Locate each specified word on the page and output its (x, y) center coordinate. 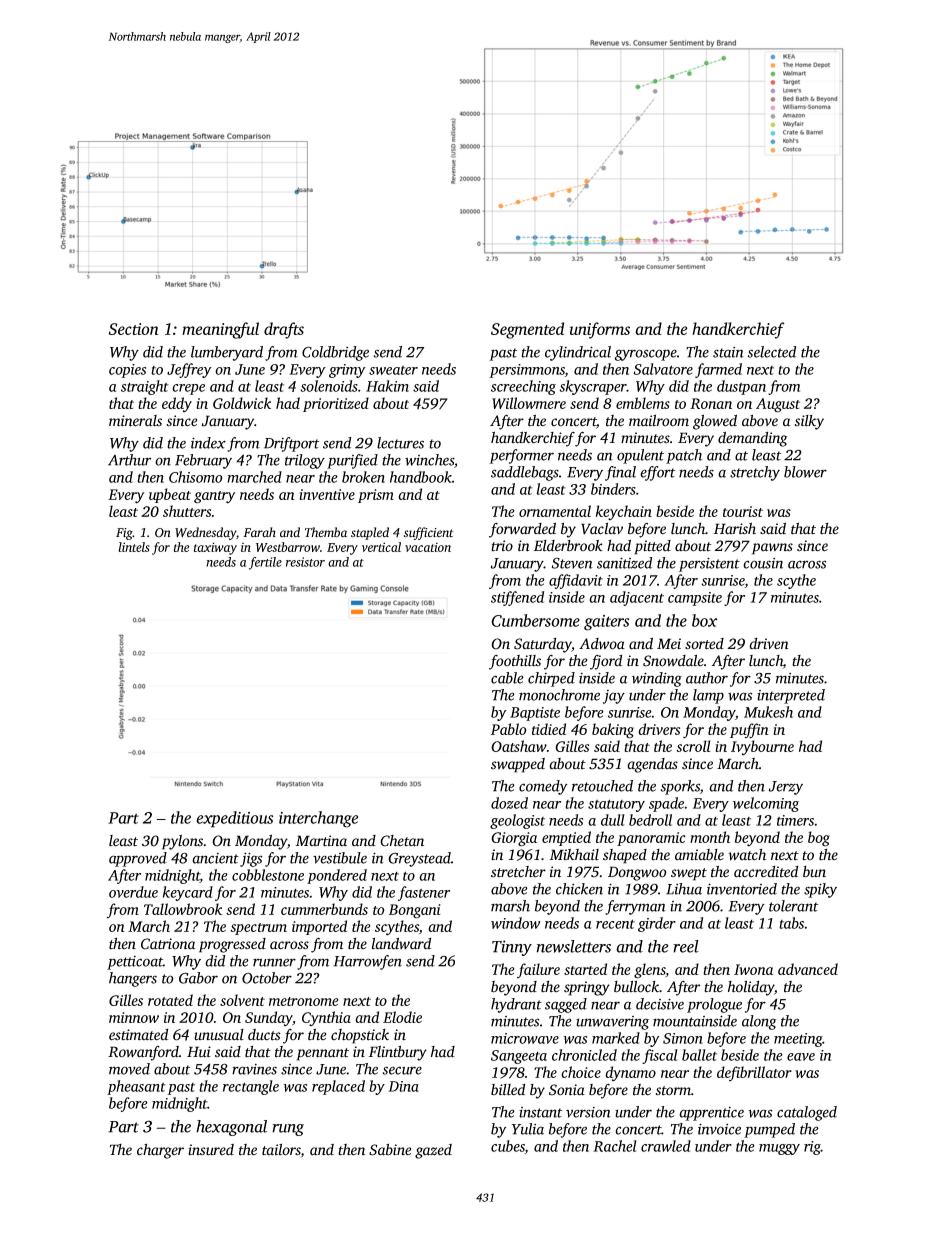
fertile (265, 563)
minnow (134, 1017)
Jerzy (785, 788)
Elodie (402, 1017)
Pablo (509, 729)
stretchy (755, 473)
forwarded (522, 530)
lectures (400, 443)
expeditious (234, 819)
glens (650, 971)
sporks (680, 787)
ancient (215, 858)
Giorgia (514, 839)
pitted (652, 547)
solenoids (329, 386)
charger (160, 1151)
